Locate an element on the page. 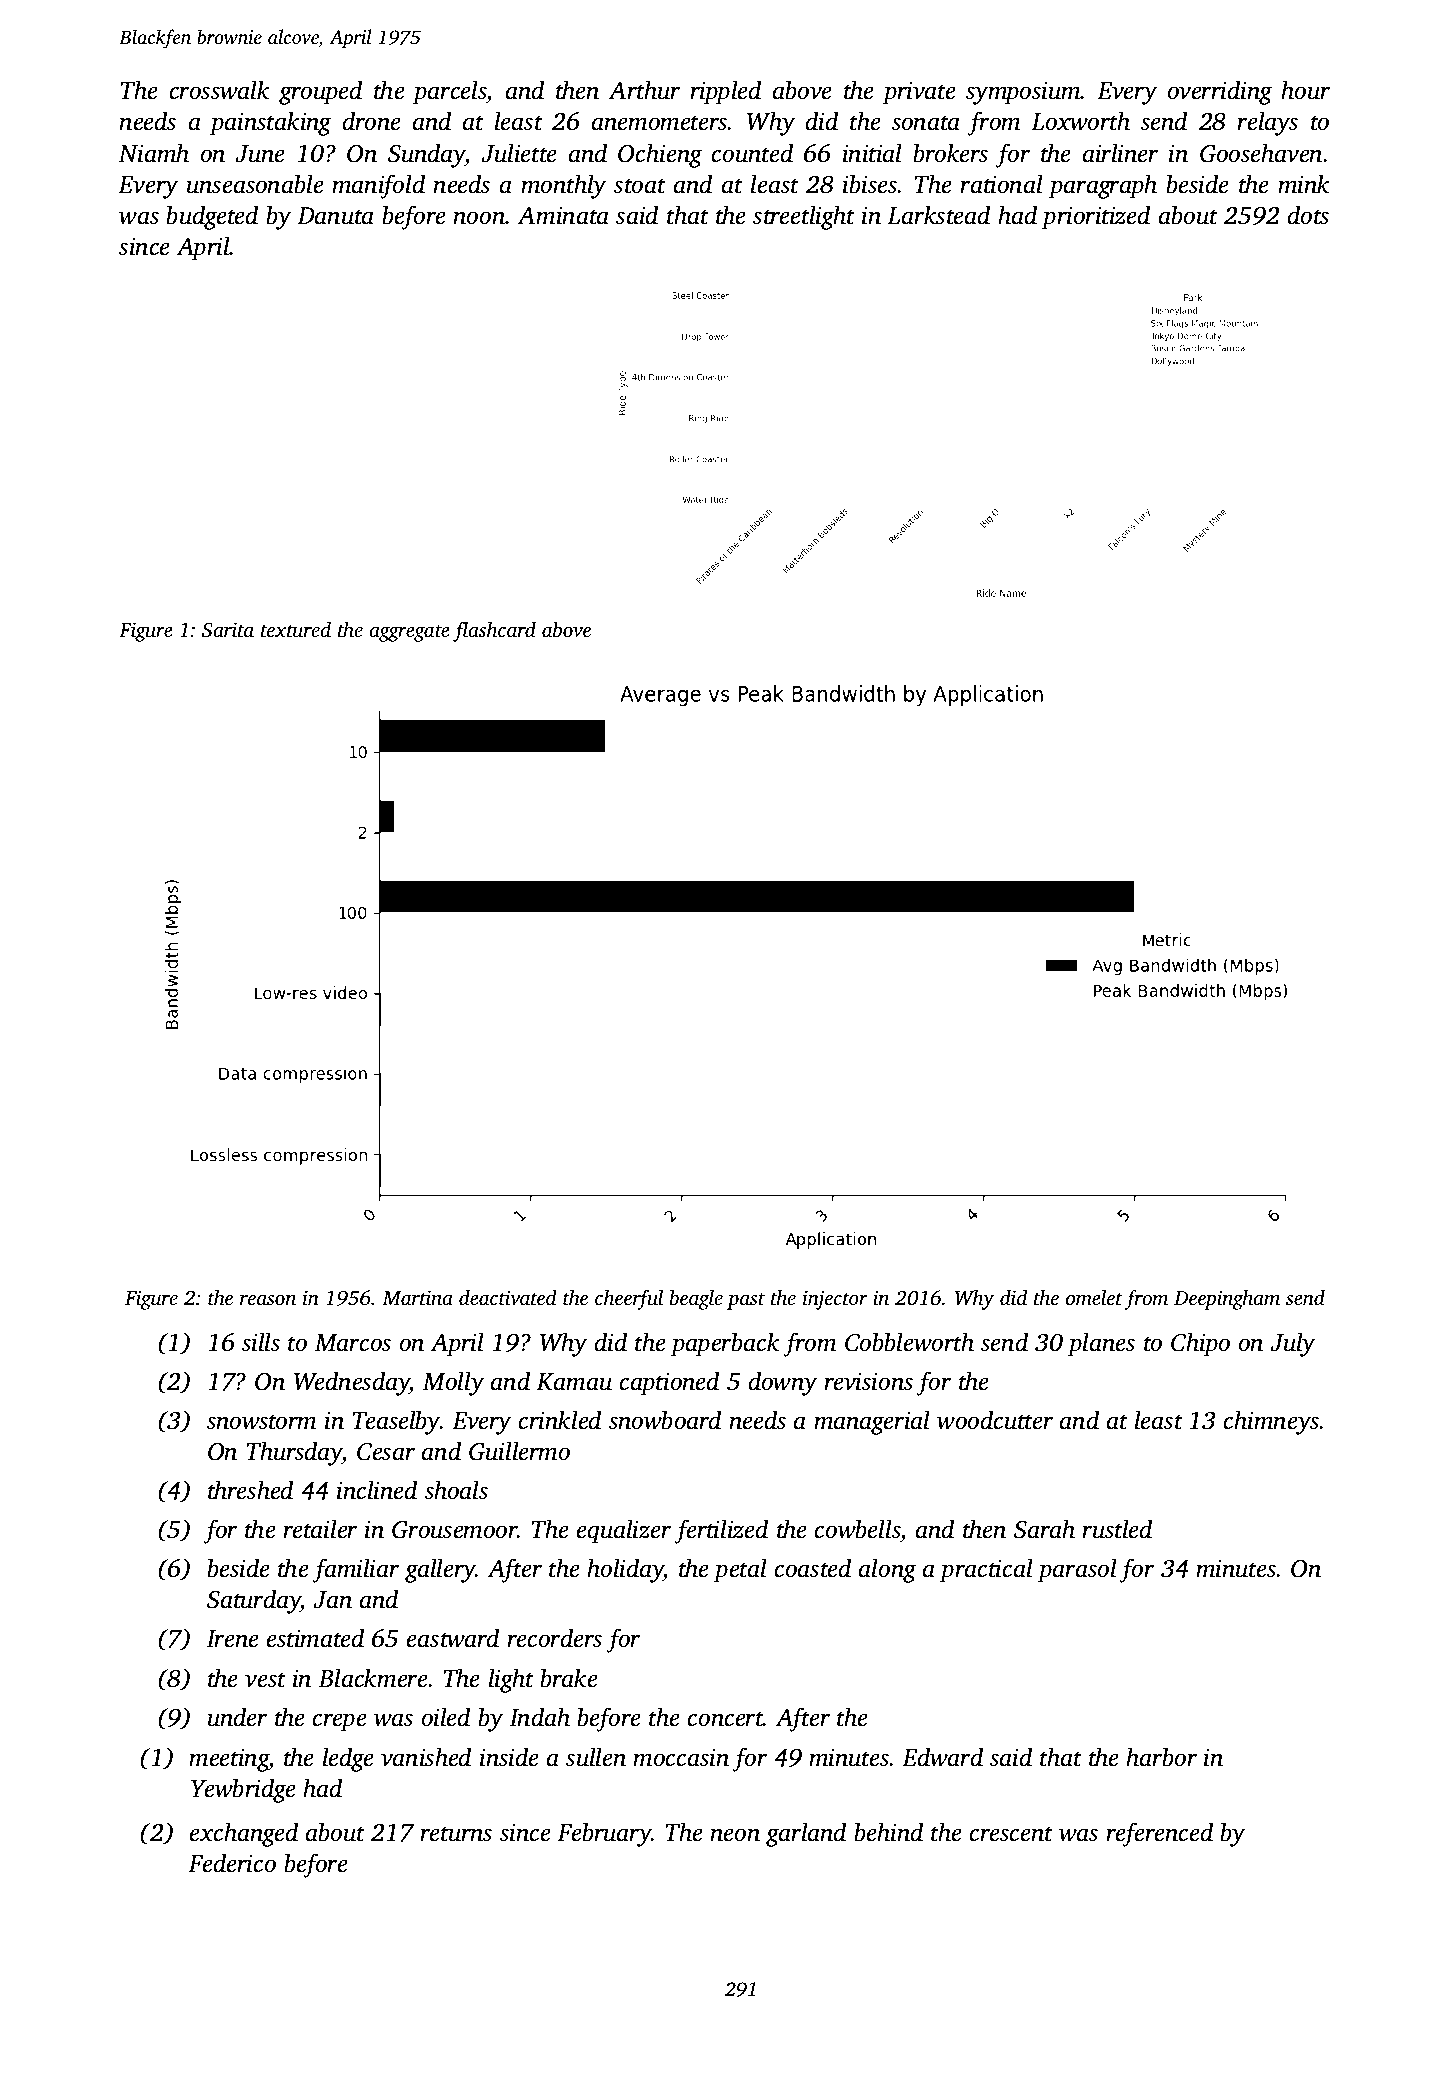 The width and height of the document is (1450, 2100). private is located at coordinates (919, 93).
